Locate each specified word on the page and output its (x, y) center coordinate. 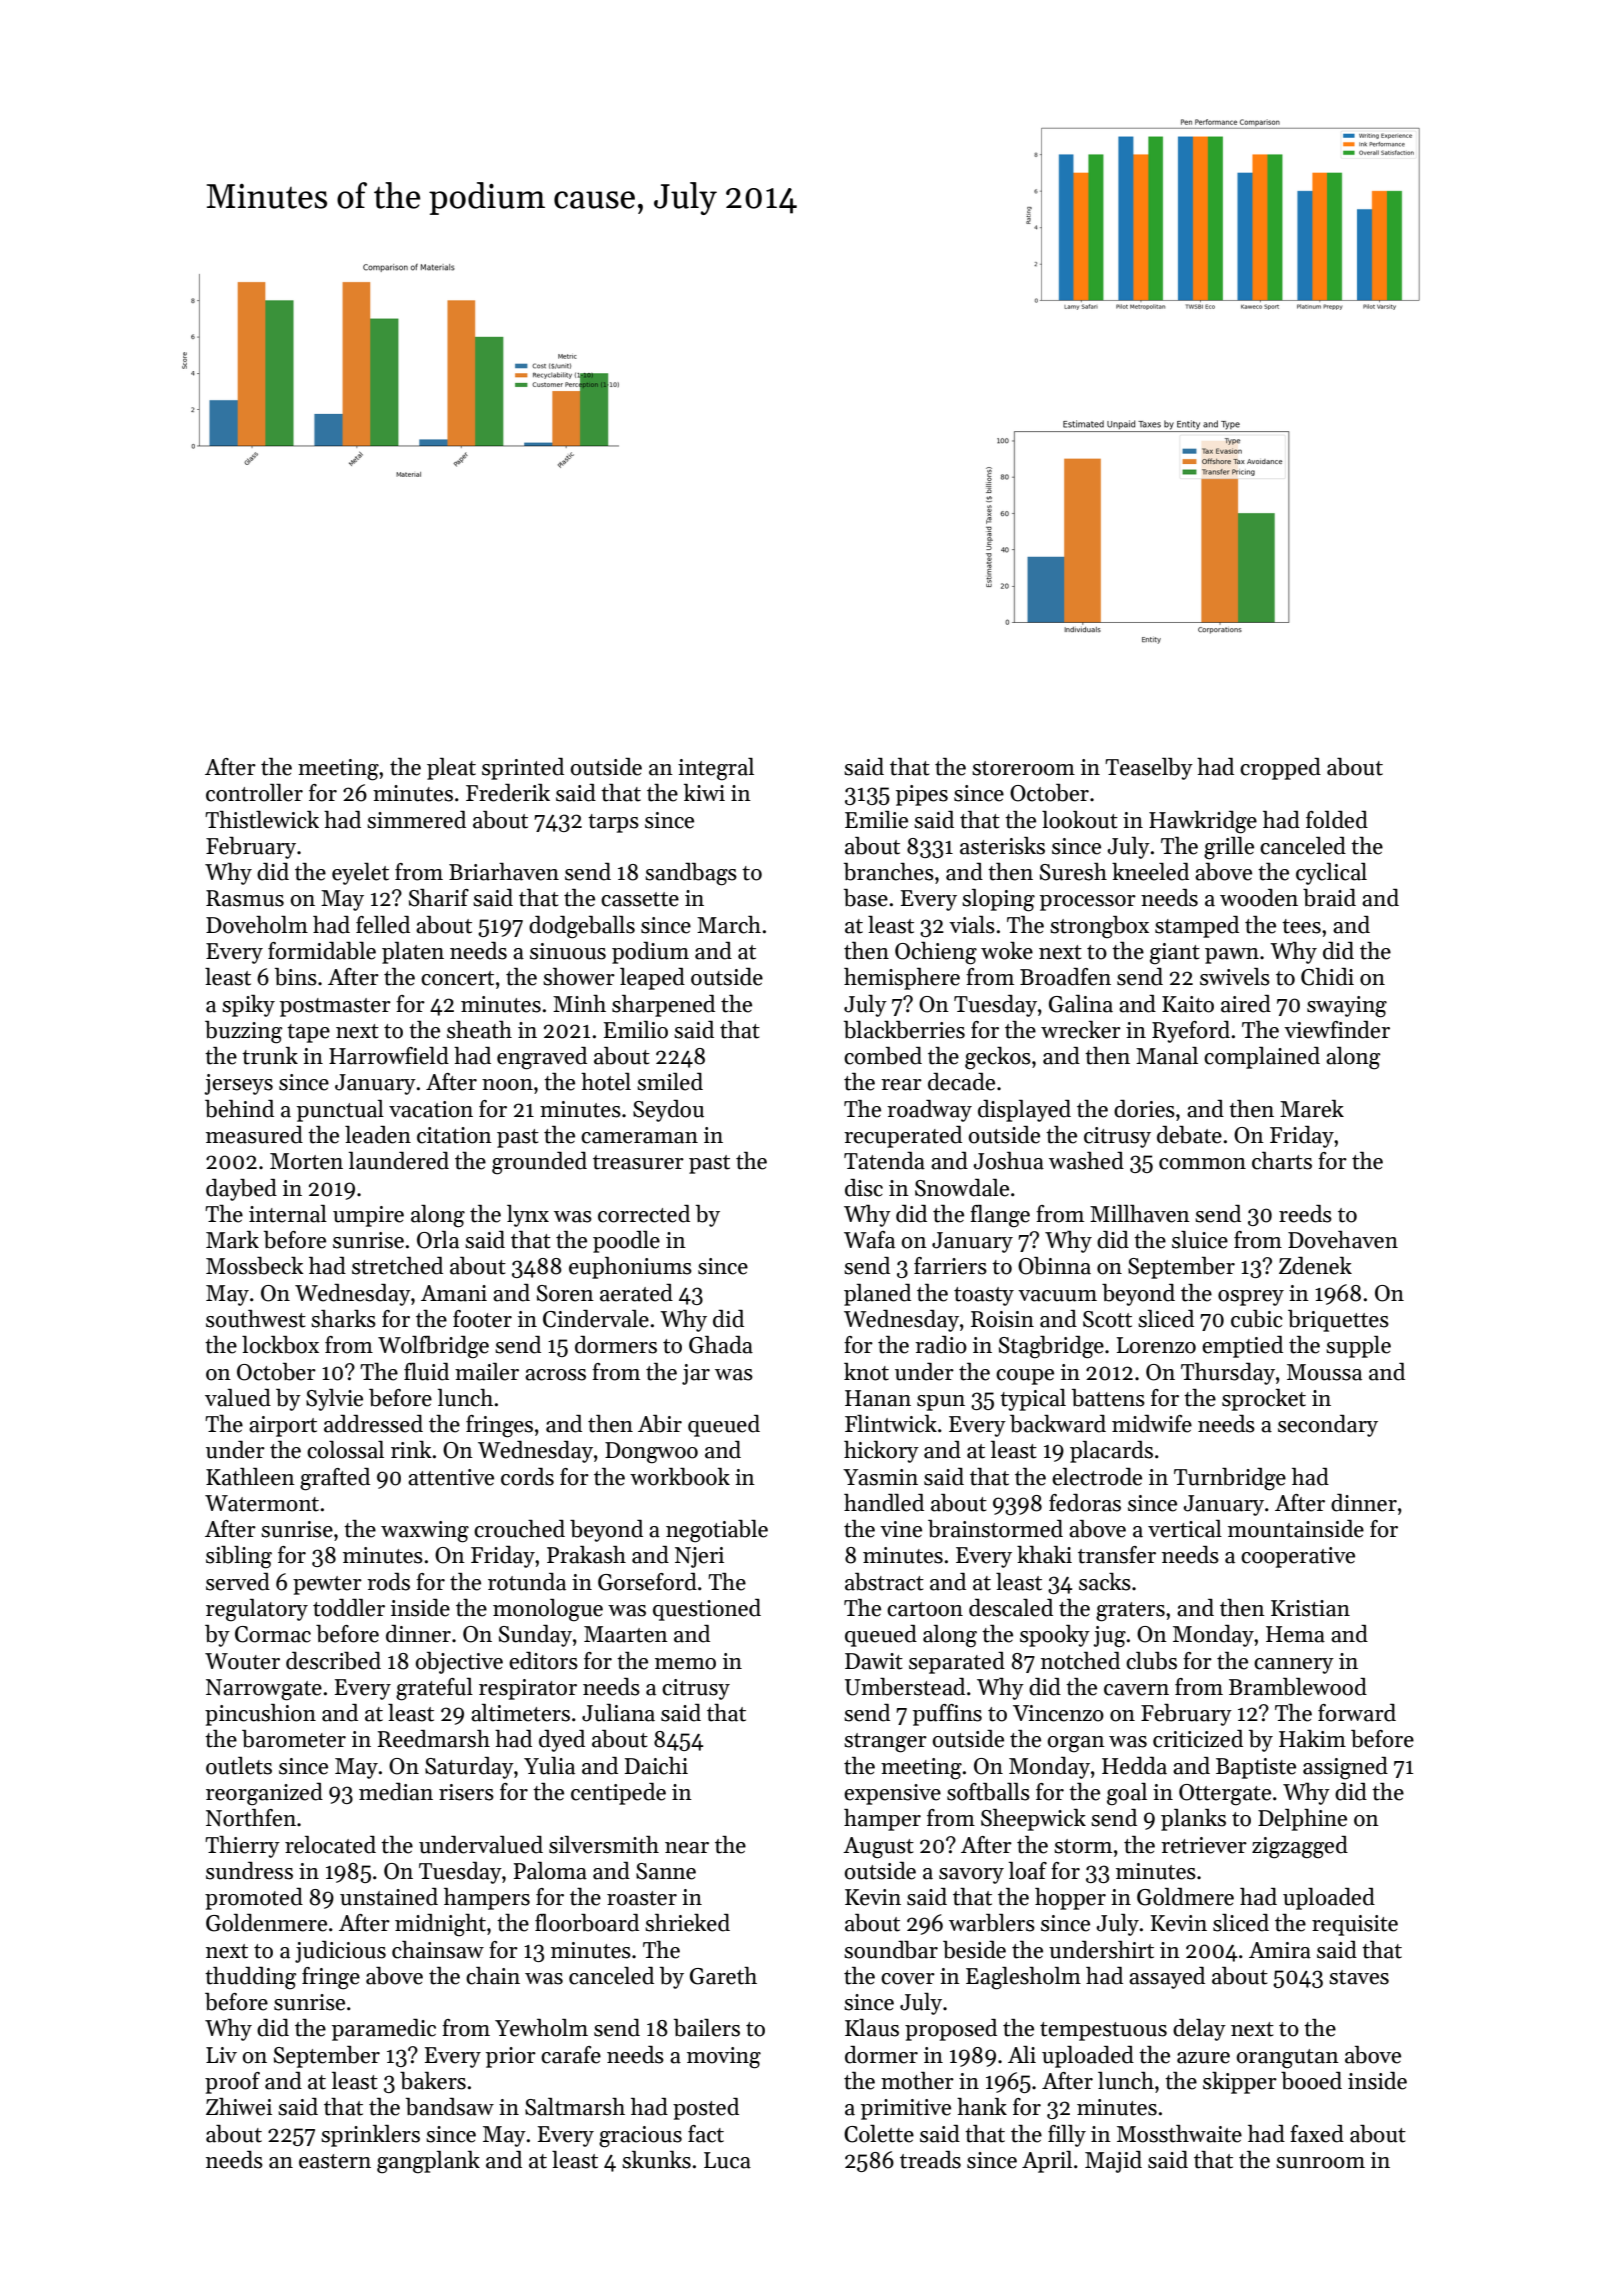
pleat (451, 769)
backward (1058, 1424)
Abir (660, 1424)
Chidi (1327, 977)
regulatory (257, 1610)
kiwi (704, 792)
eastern (335, 2161)
